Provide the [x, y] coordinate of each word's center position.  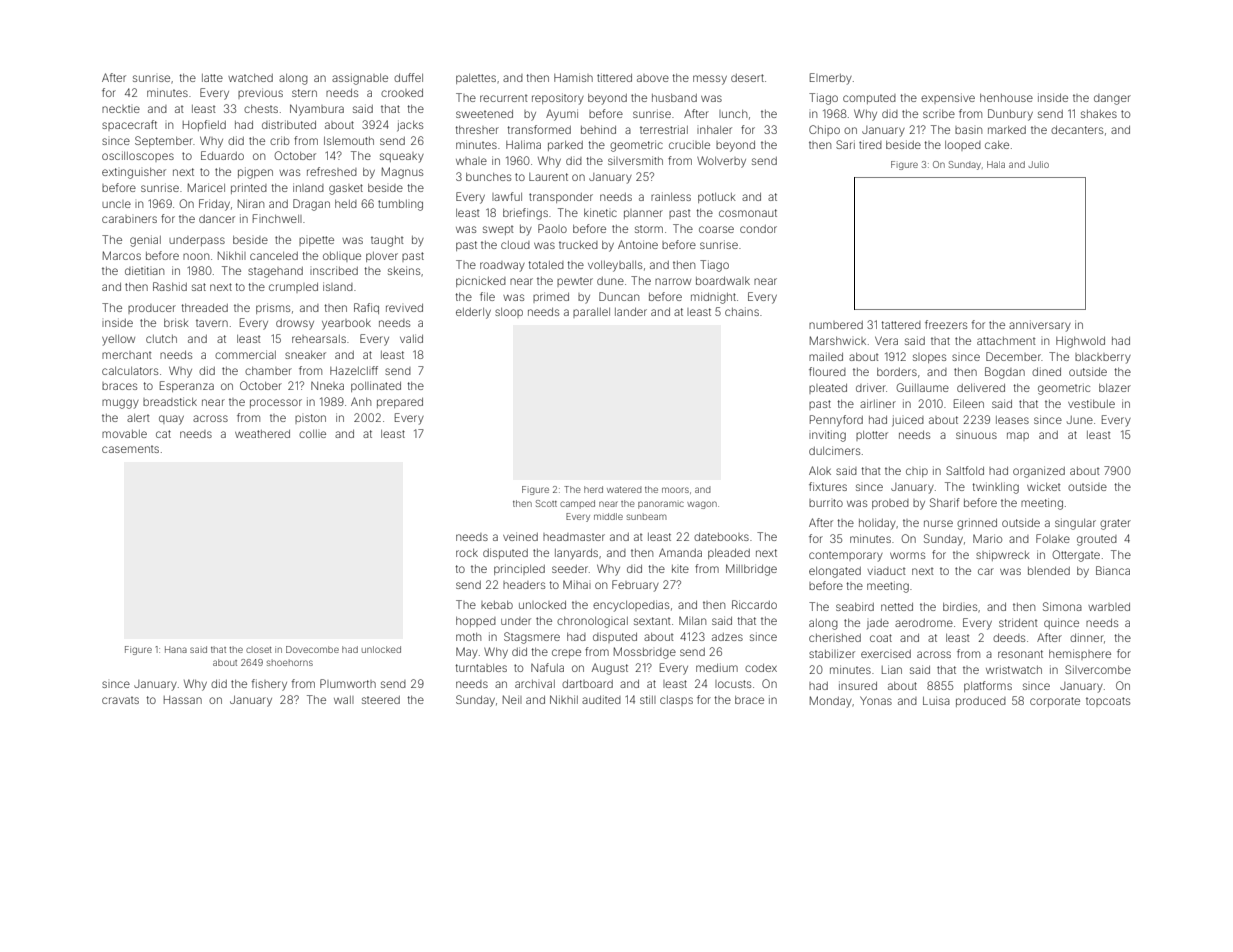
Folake [1053, 538]
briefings [525, 214]
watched [250, 78]
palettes [476, 79]
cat [163, 434]
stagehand [275, 272]
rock [467, 553]
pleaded [729, 554]
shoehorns [290, 662]
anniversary [1040, 326]
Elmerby [831, 79]
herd [593, 489]
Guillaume [922, 387]
